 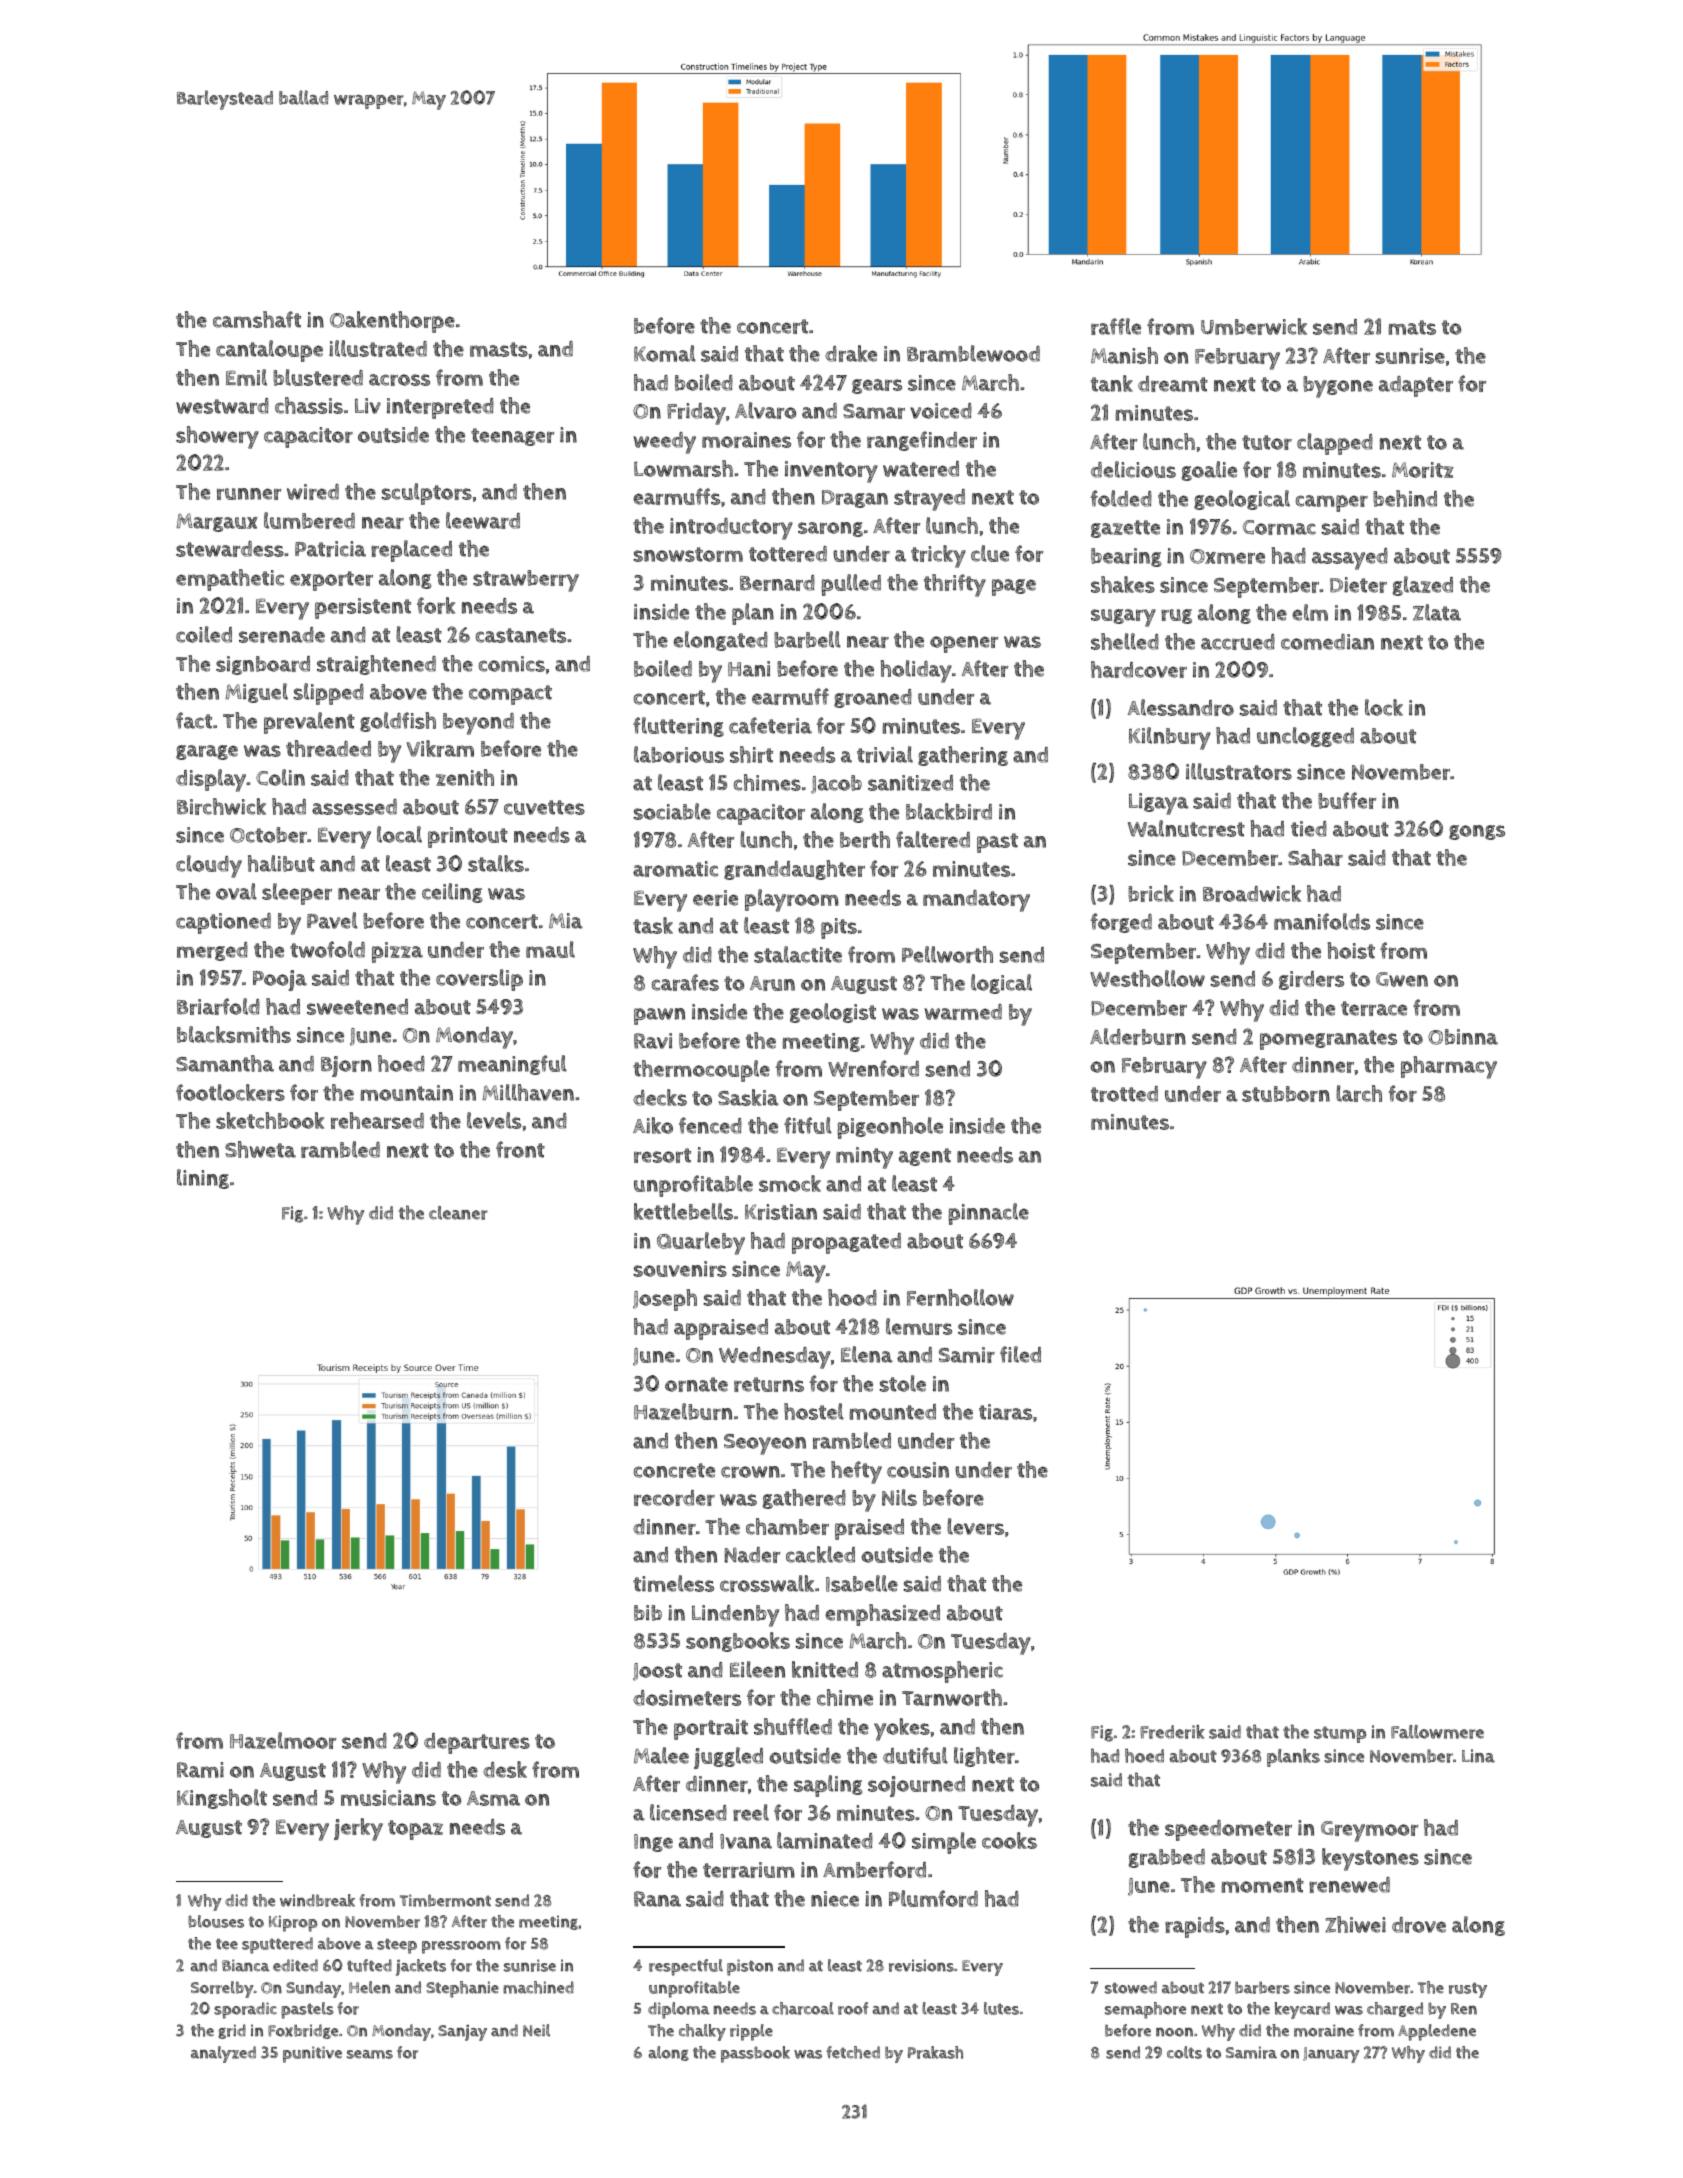 I want to click on Hazelburn, so click(x=683, y=1411).
